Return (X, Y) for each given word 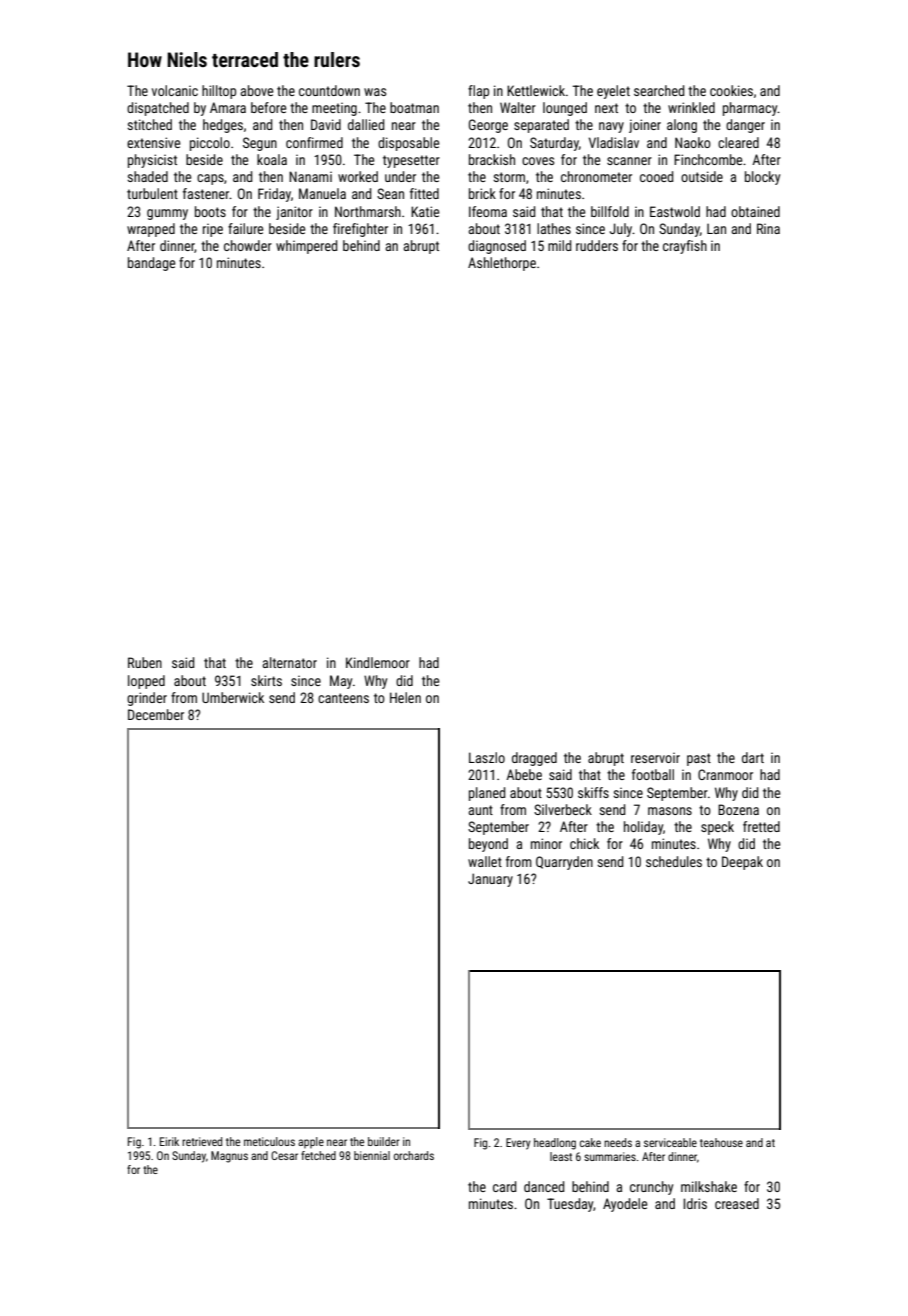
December (156, 714)
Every (518, 1144)
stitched (149, 124)
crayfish (685, 247)
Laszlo (487, 757)
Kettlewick (536, 90)
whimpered (306, 247)
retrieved (202, 1141)
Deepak (742, 863)
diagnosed (497, 247)
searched (659, 90)
